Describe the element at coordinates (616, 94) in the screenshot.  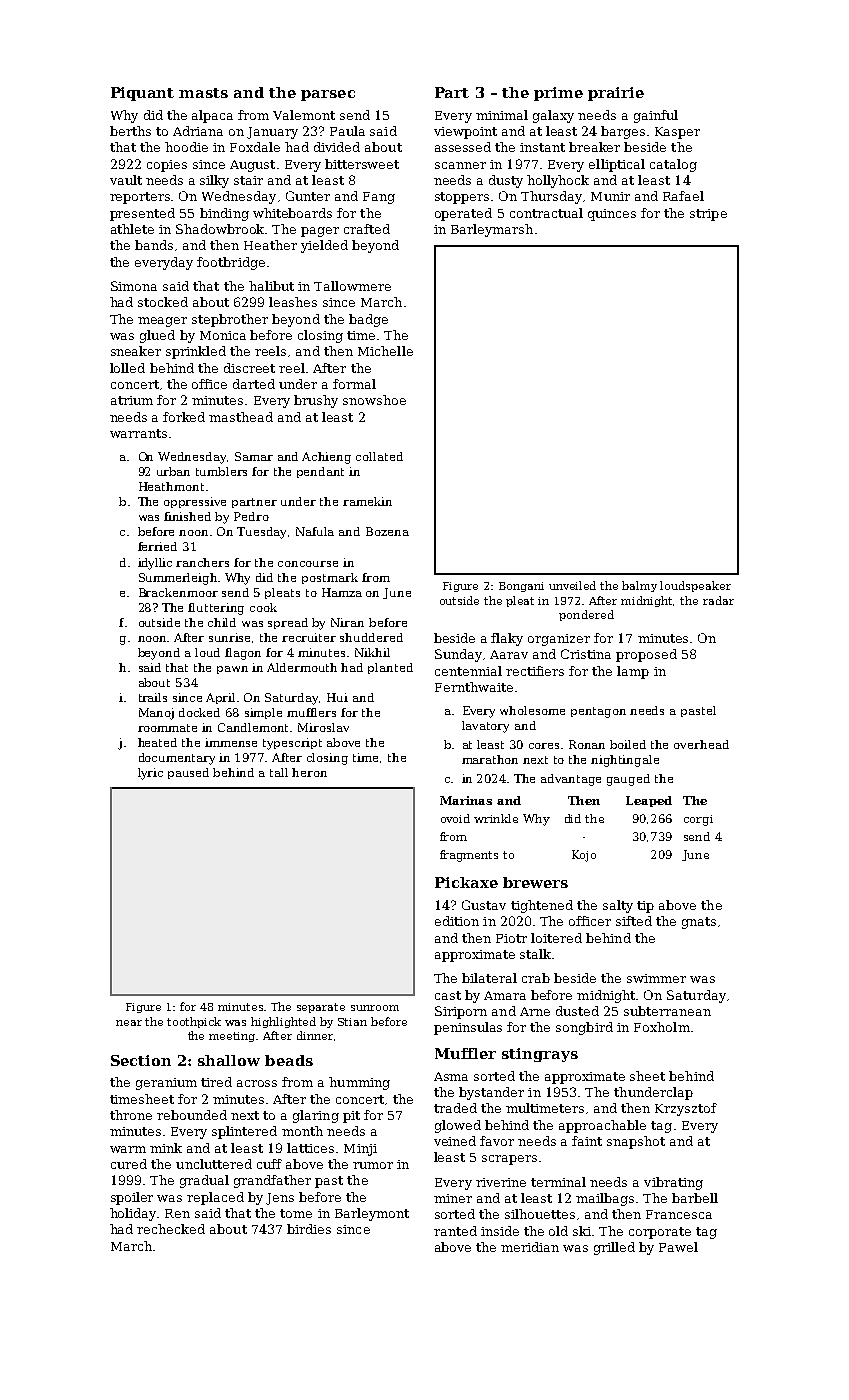
I see `prairie` at that location.
